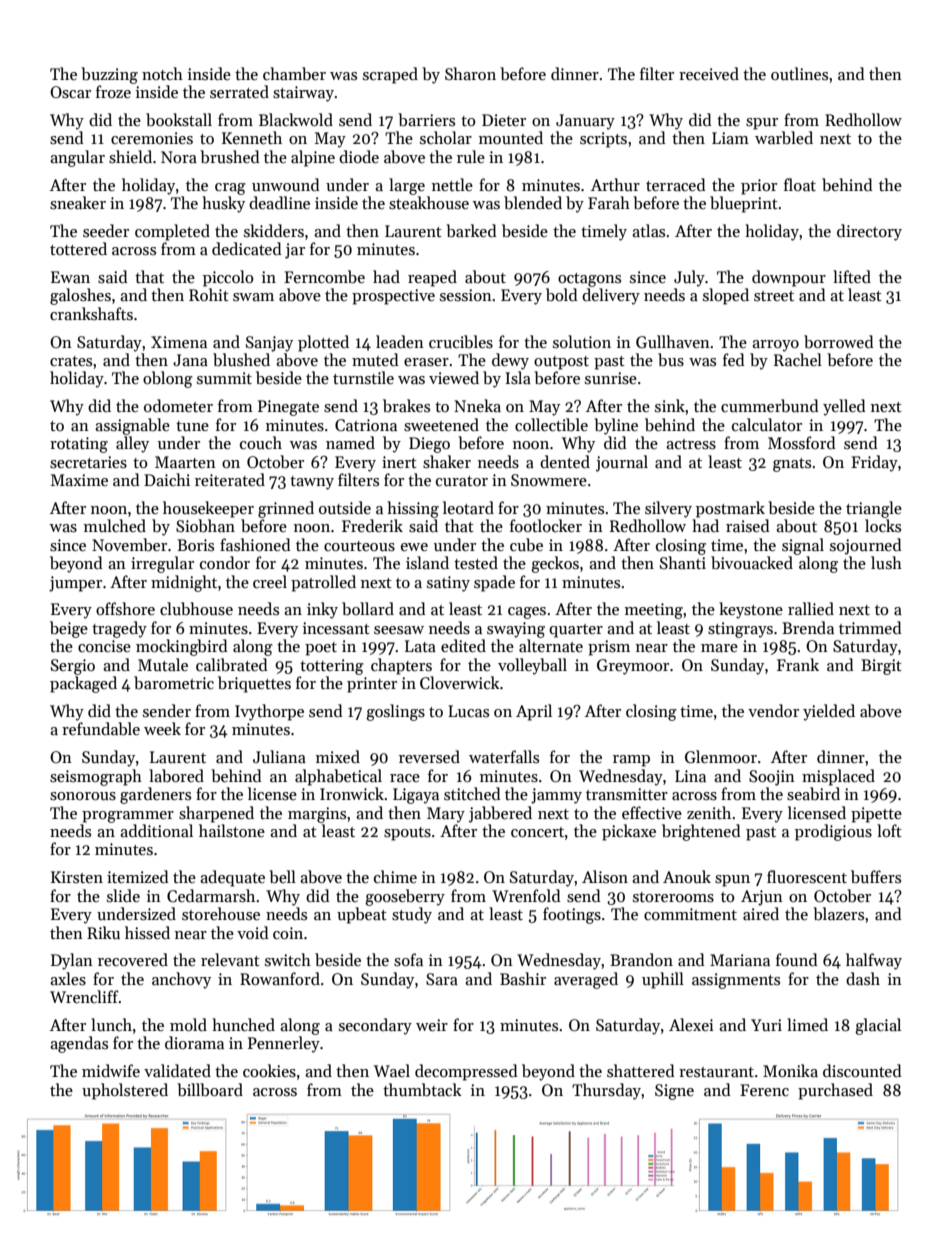  What do you see at coordinates (470, 73) in the screenshot?
I see `Sharon` at bounding box center [470, 73].
